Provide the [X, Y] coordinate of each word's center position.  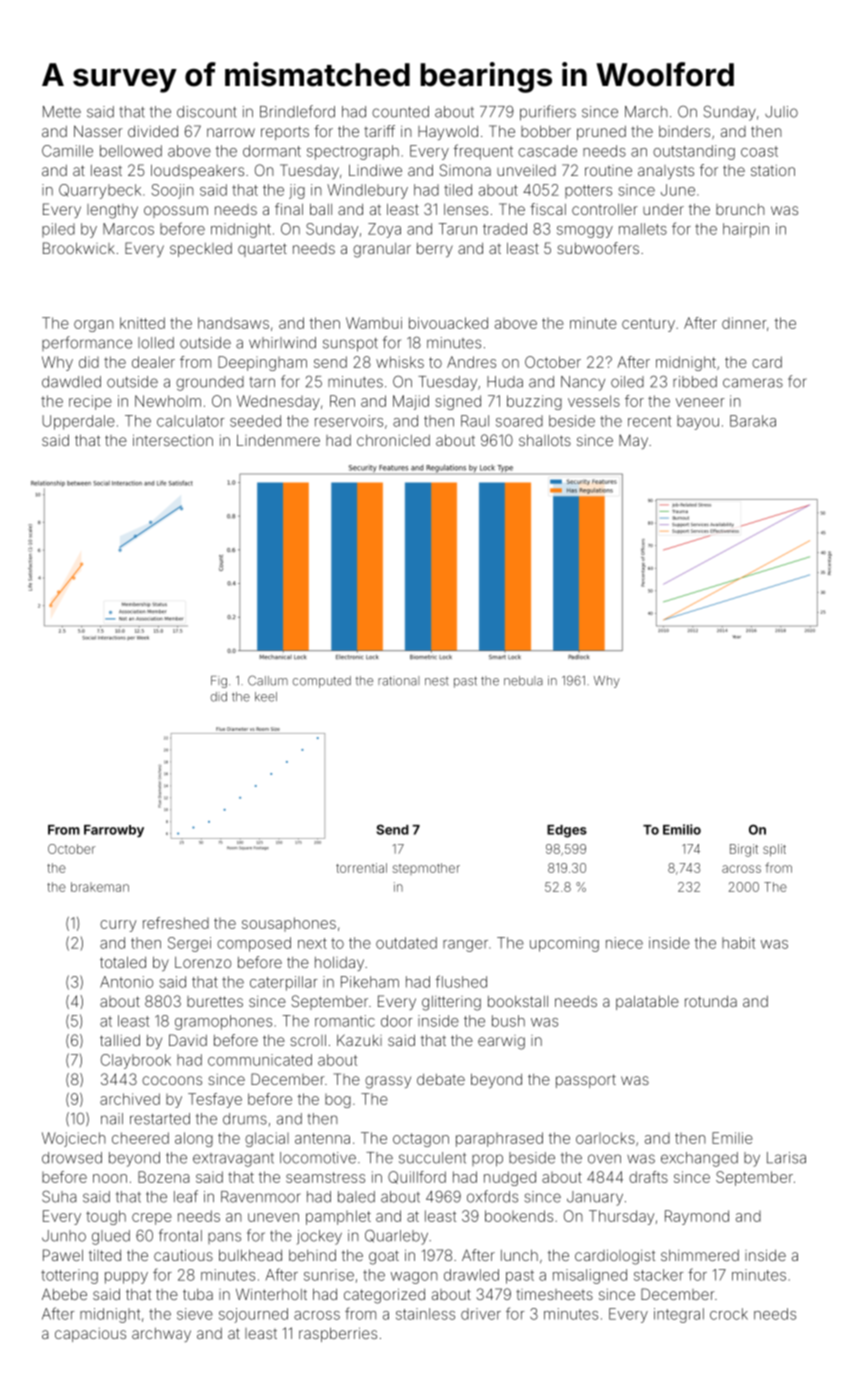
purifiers [548, 113]
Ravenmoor [261, 1197]
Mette [62, 112]
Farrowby [114, 831]
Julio [781, 112]
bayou [698, 422]
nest [437, 681]
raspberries [338, 1334]
